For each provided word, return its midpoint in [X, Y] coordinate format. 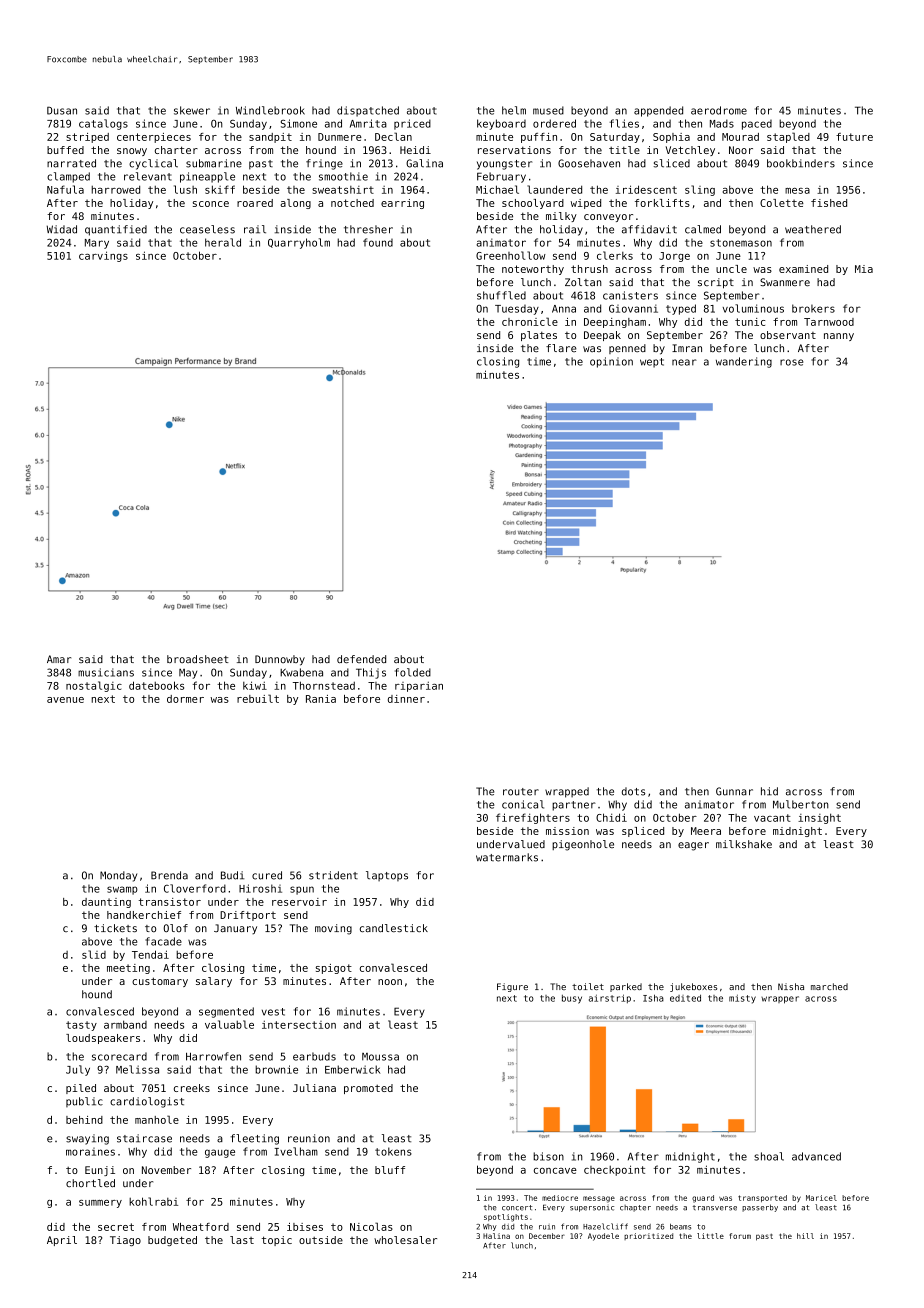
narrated [71, 163]
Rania [321, 699]
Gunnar [734, 791]
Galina [424, 163]
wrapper [780, 1000]
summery [100, 1204]
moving [333, 929]
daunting [106, 903]
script [716, 283]
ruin [547, 1227]
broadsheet [198, 659]
